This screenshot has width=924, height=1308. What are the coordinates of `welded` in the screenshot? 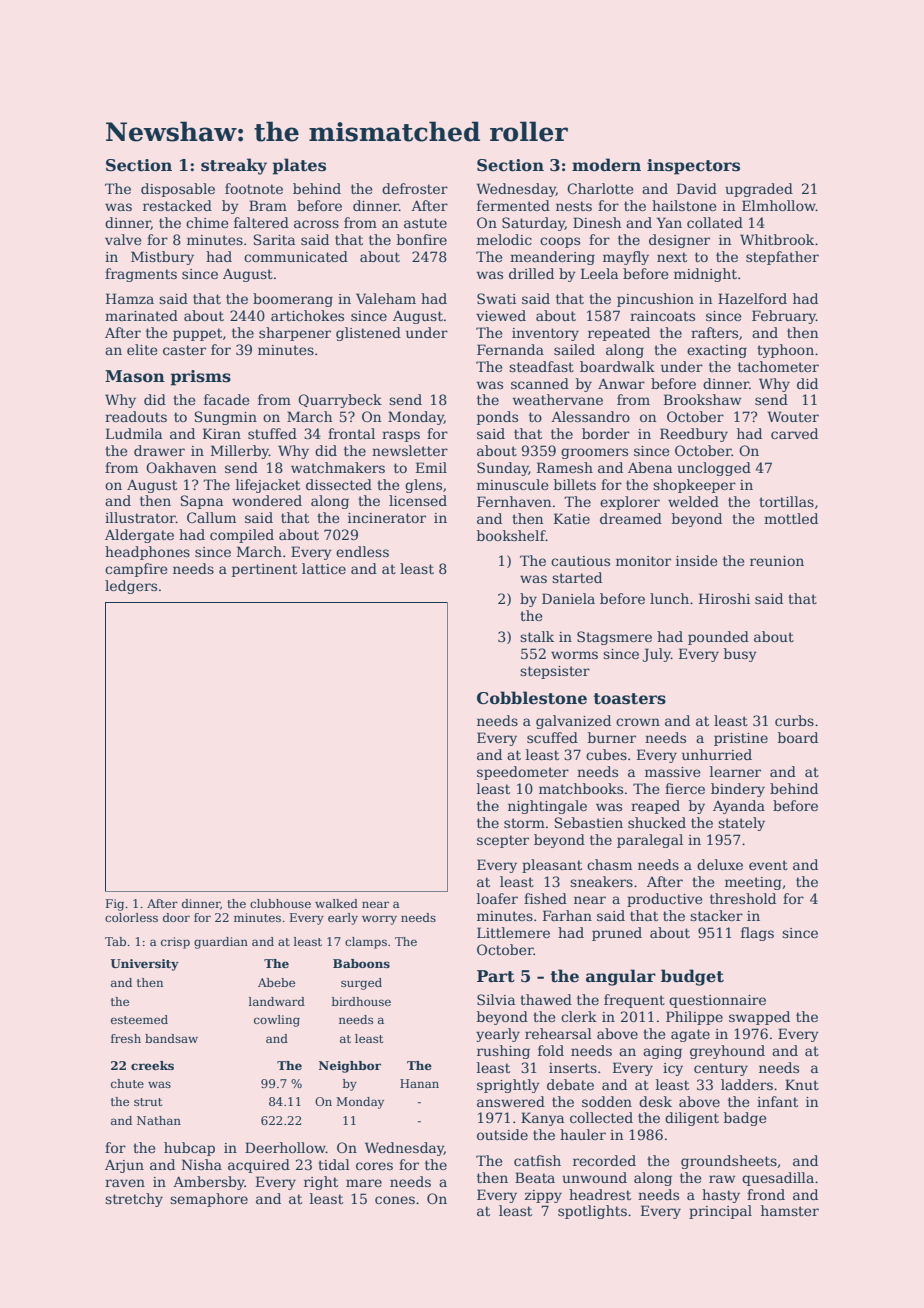 It's located at (693, 501).
